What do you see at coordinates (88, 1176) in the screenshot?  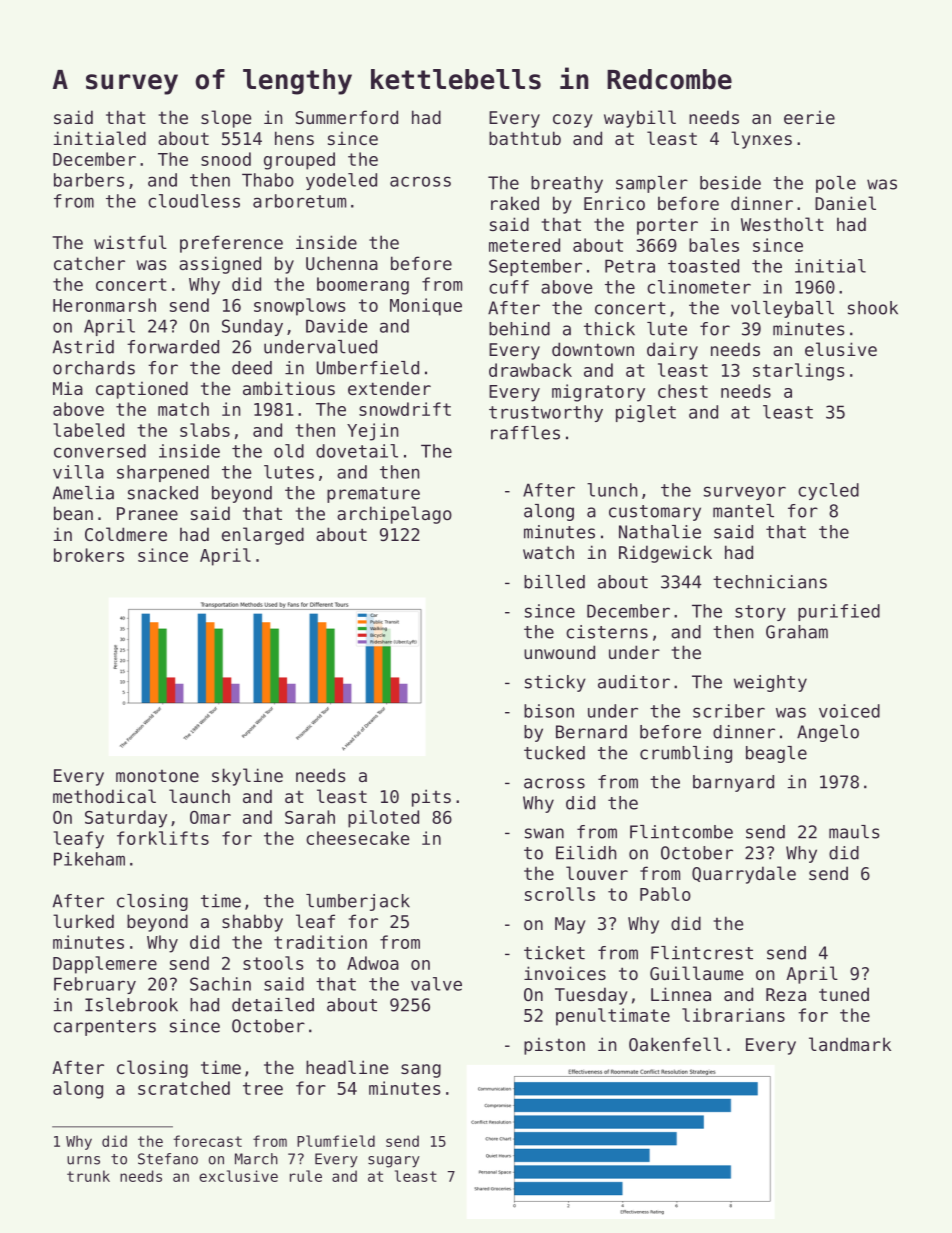 I see `trunk` at bounding box center [88, 1176].
